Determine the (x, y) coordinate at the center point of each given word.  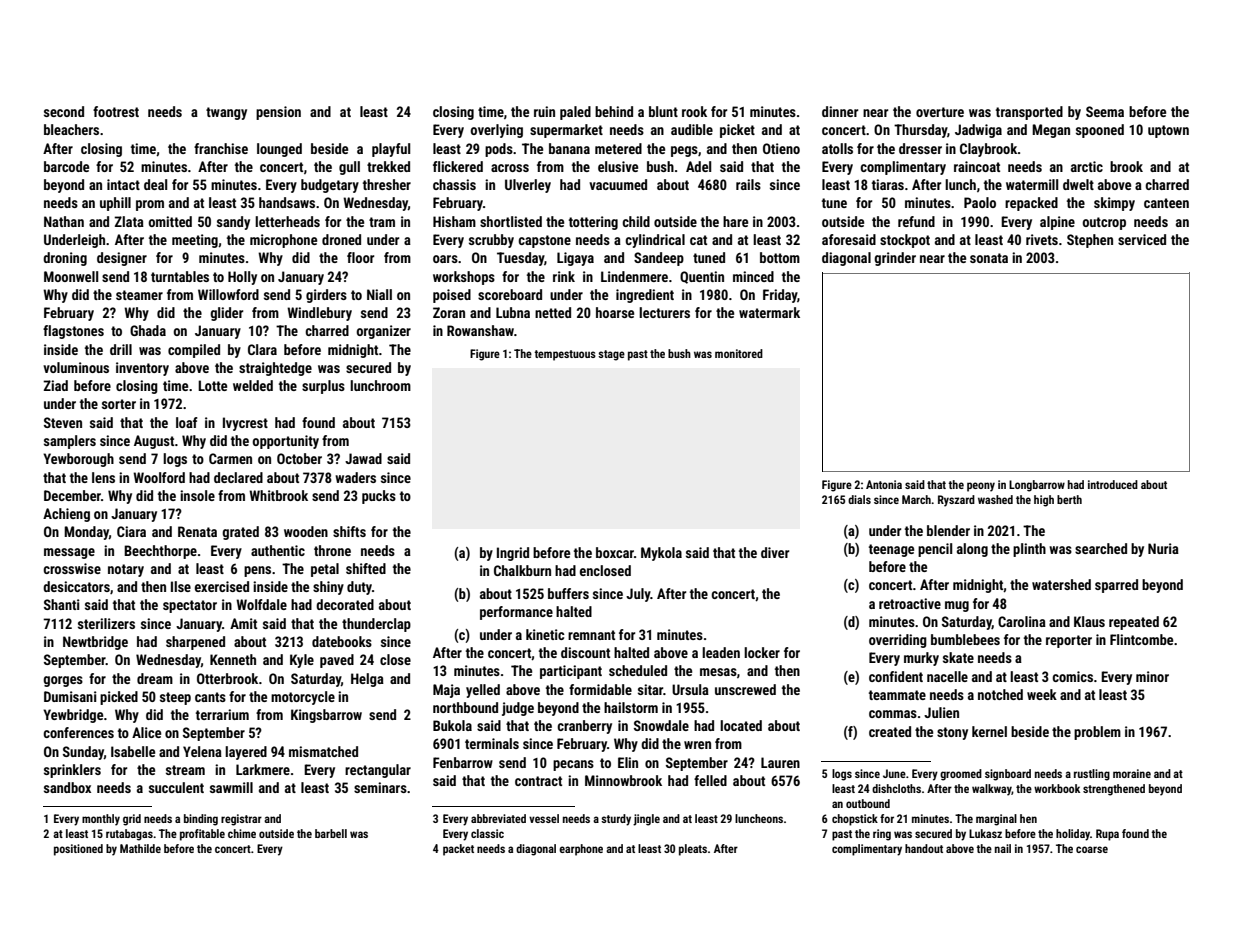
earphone (581, 850)
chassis (454, 184)
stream (185, 770)
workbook (1057, 788)
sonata (989, 258)
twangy (226, 113)
